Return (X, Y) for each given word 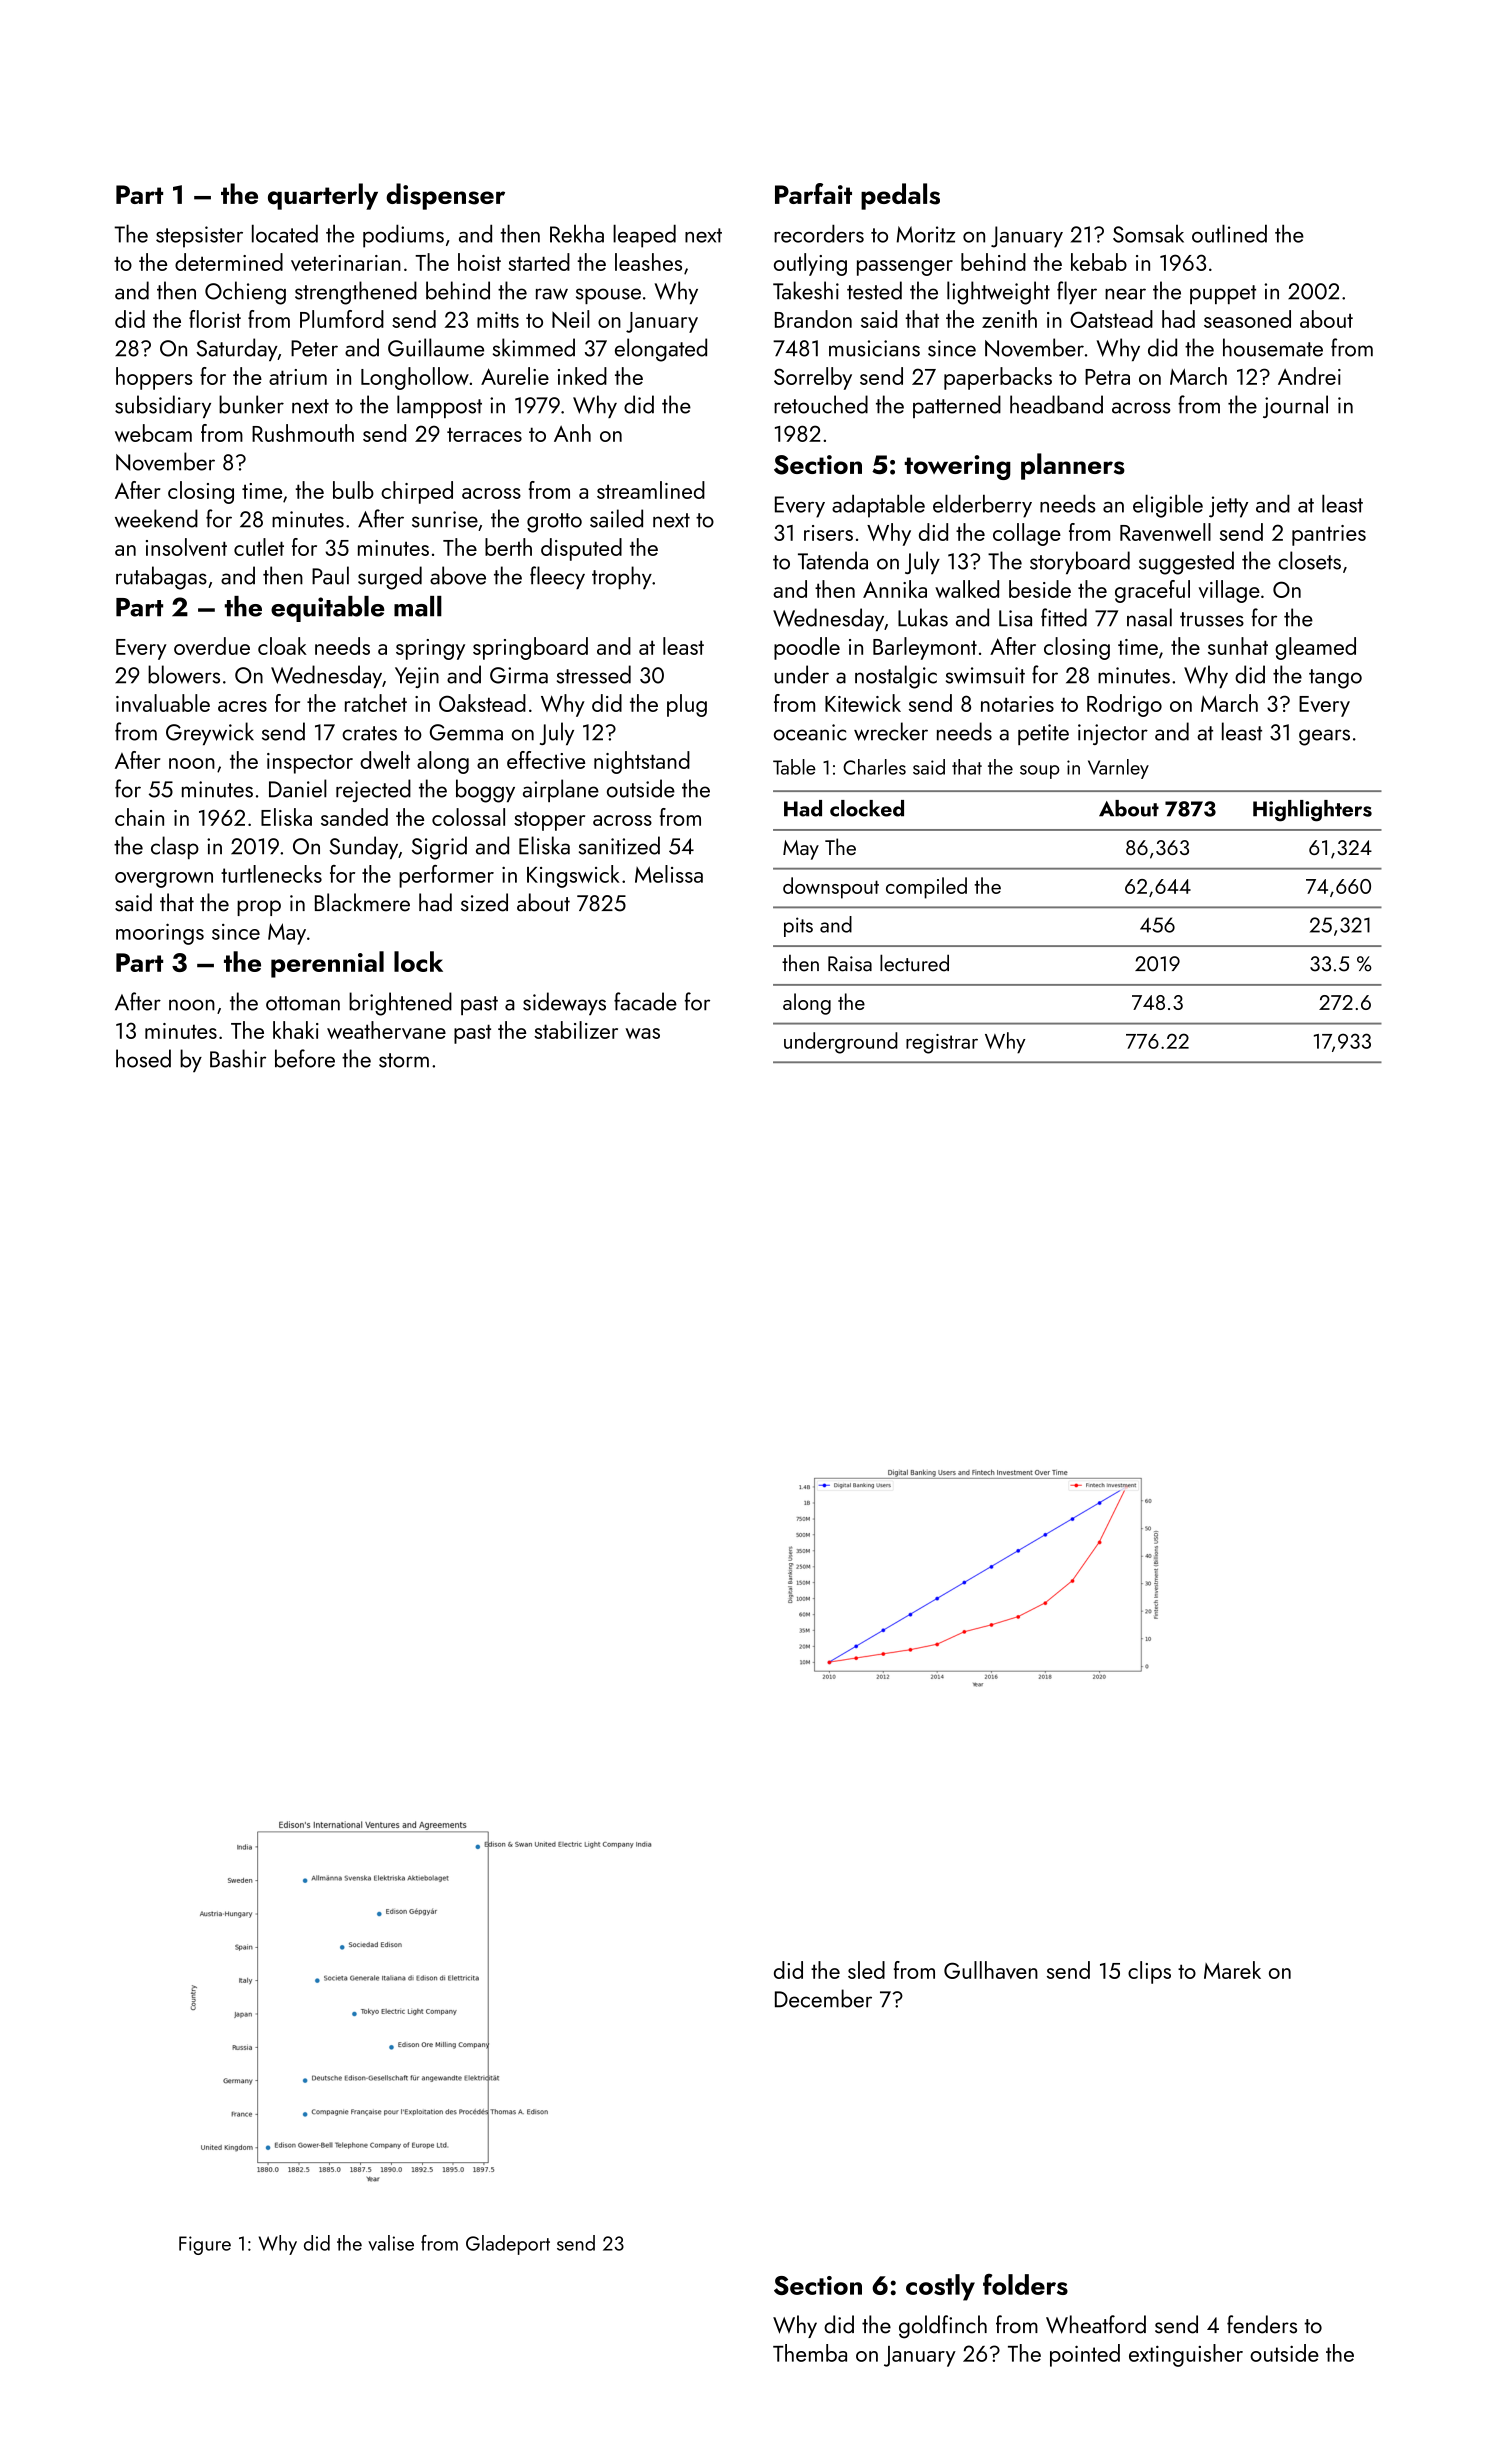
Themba (810, 2353)
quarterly (323, 196)
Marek (1232, 1970)
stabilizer (576, 1030)
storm (404, 1060)
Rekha (577, 233)
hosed (143, 1058)
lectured (914, 963)
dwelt (385, 760)
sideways (564, 1003)
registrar (942, 1044)
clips (1149, 1972)
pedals (900, 196)
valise (391, 2243)
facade (645, 1001)
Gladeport (508, 2245)
